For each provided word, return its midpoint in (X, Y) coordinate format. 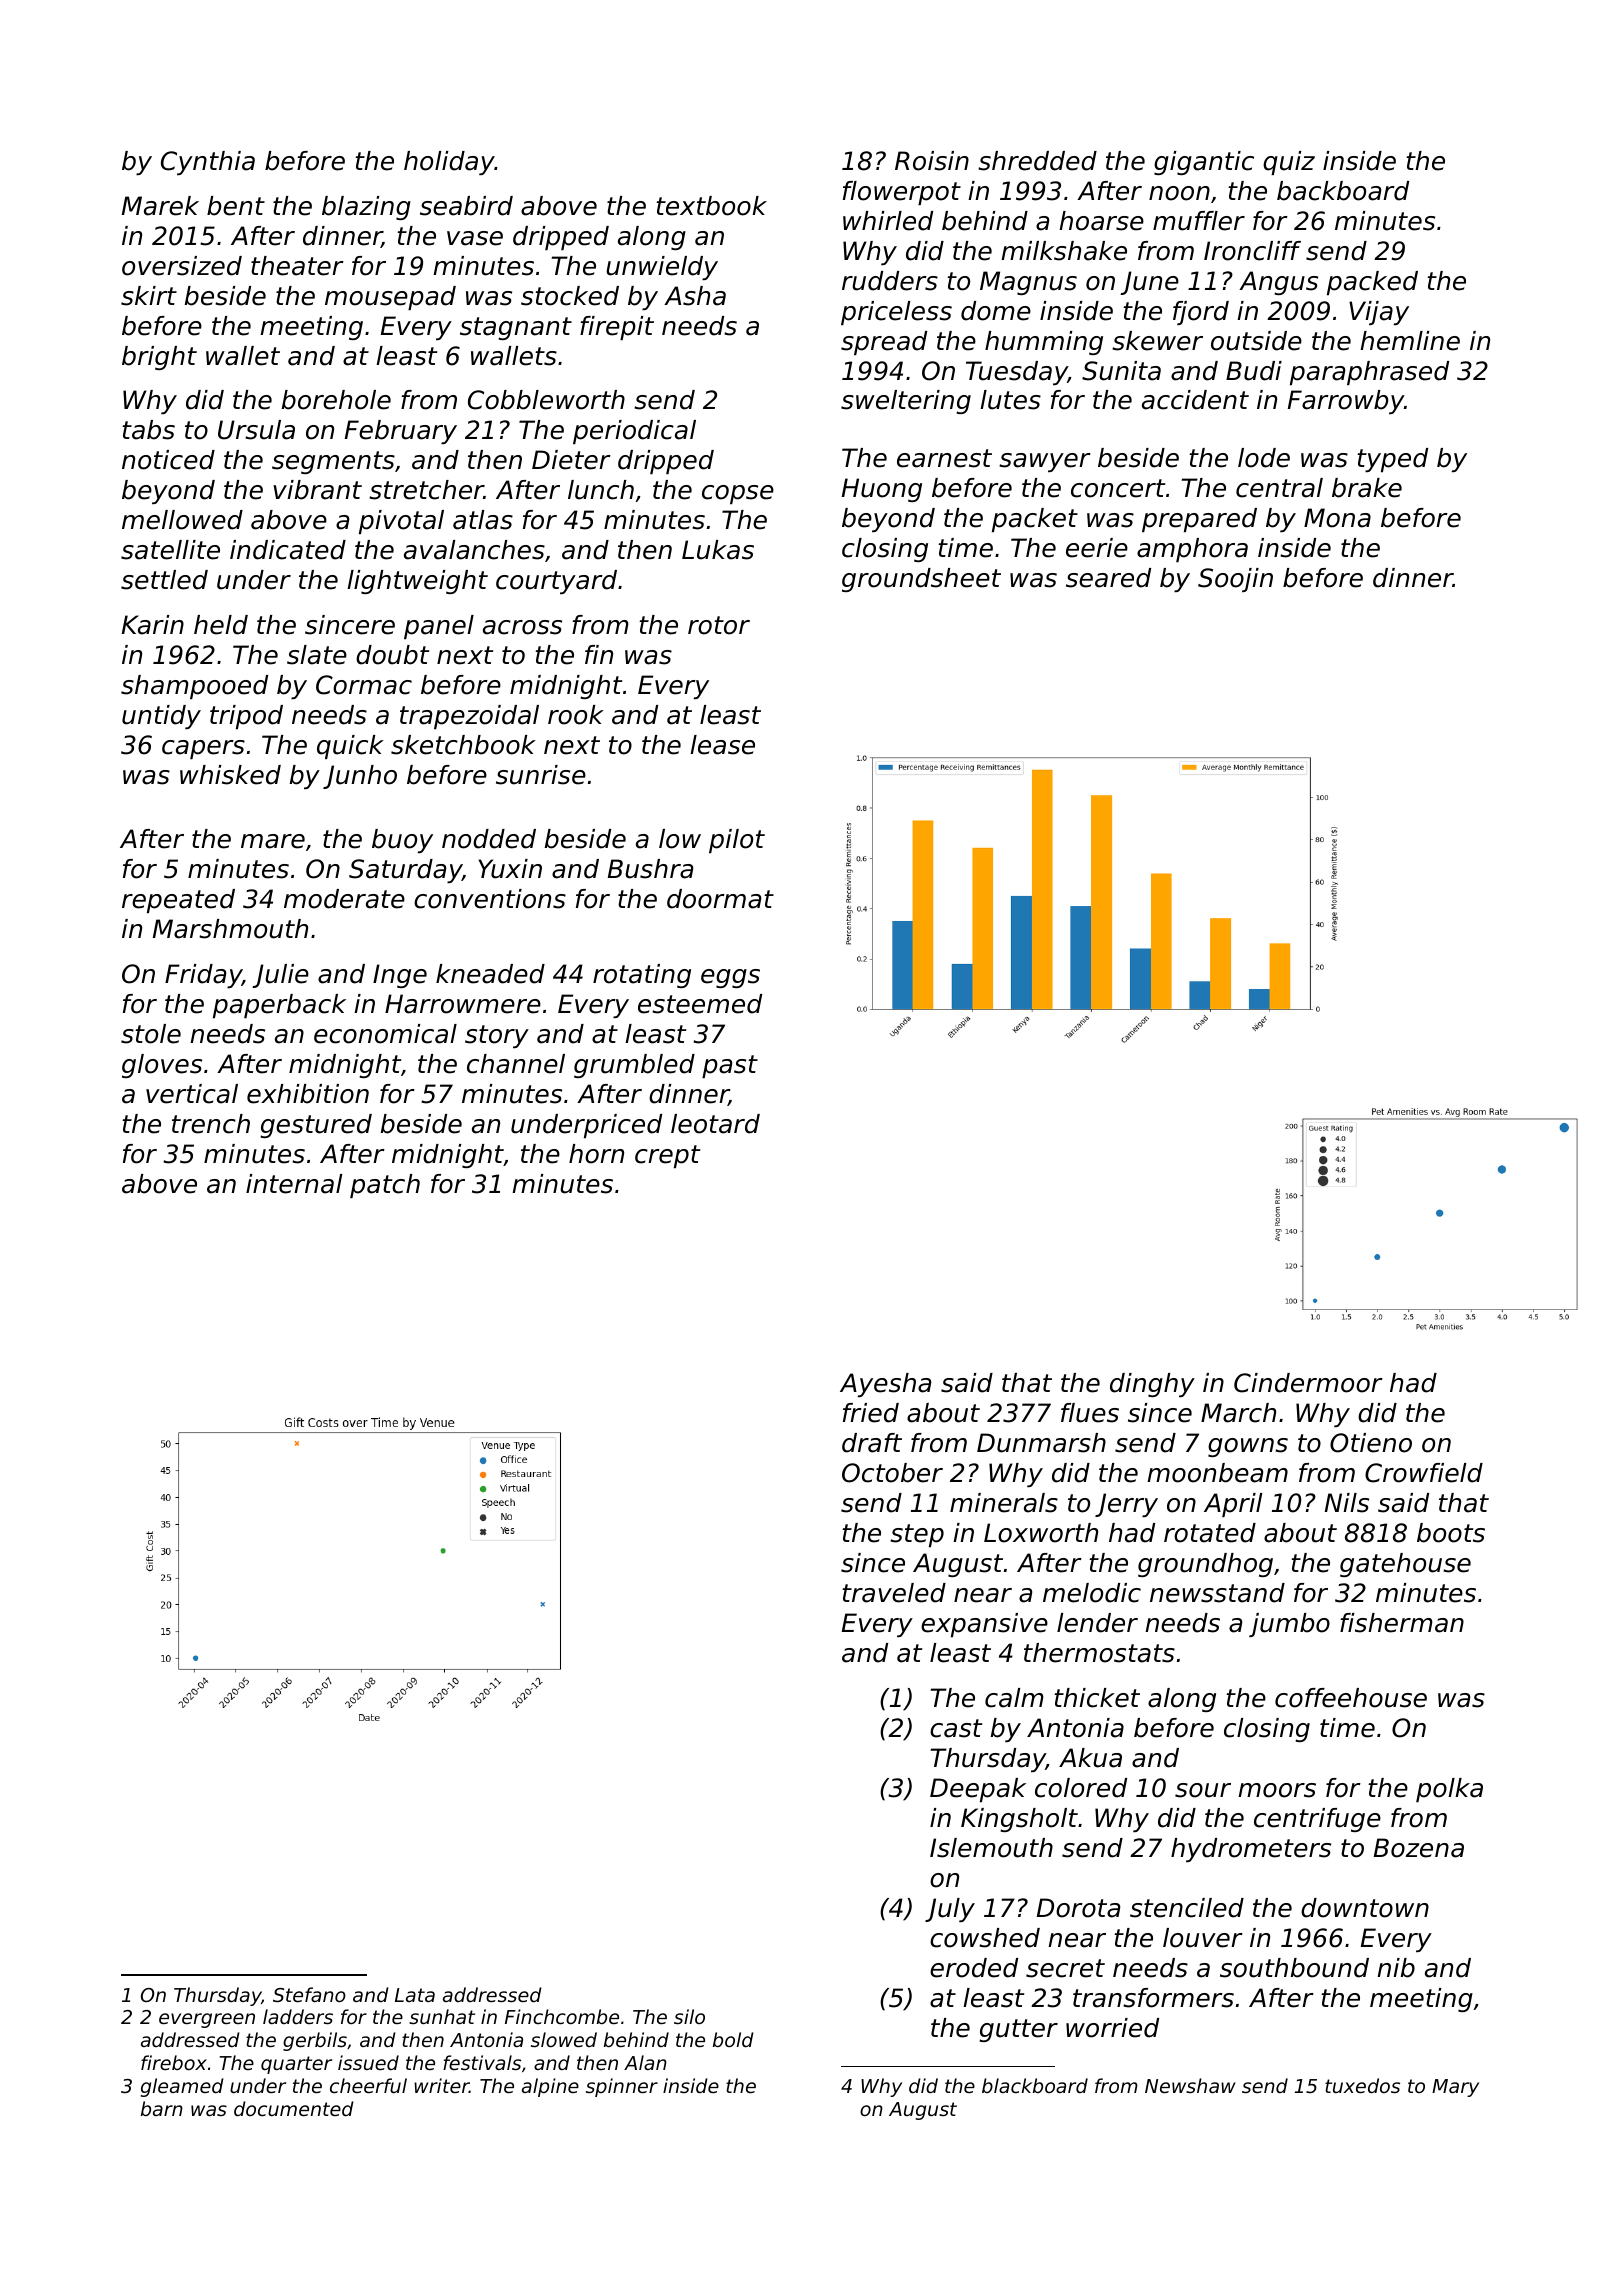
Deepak (978, 1790)
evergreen (207, 2020)
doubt (393, 655)
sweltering (906, 402)
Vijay (1379, 313)
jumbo (1289, 1625)
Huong (882, 490)
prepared (1199, 520)
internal (294, 1184)
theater (297, 266)
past (730, 1066)
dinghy (1152, 1385)
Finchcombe (562, 2016)
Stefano (309, 1994)
